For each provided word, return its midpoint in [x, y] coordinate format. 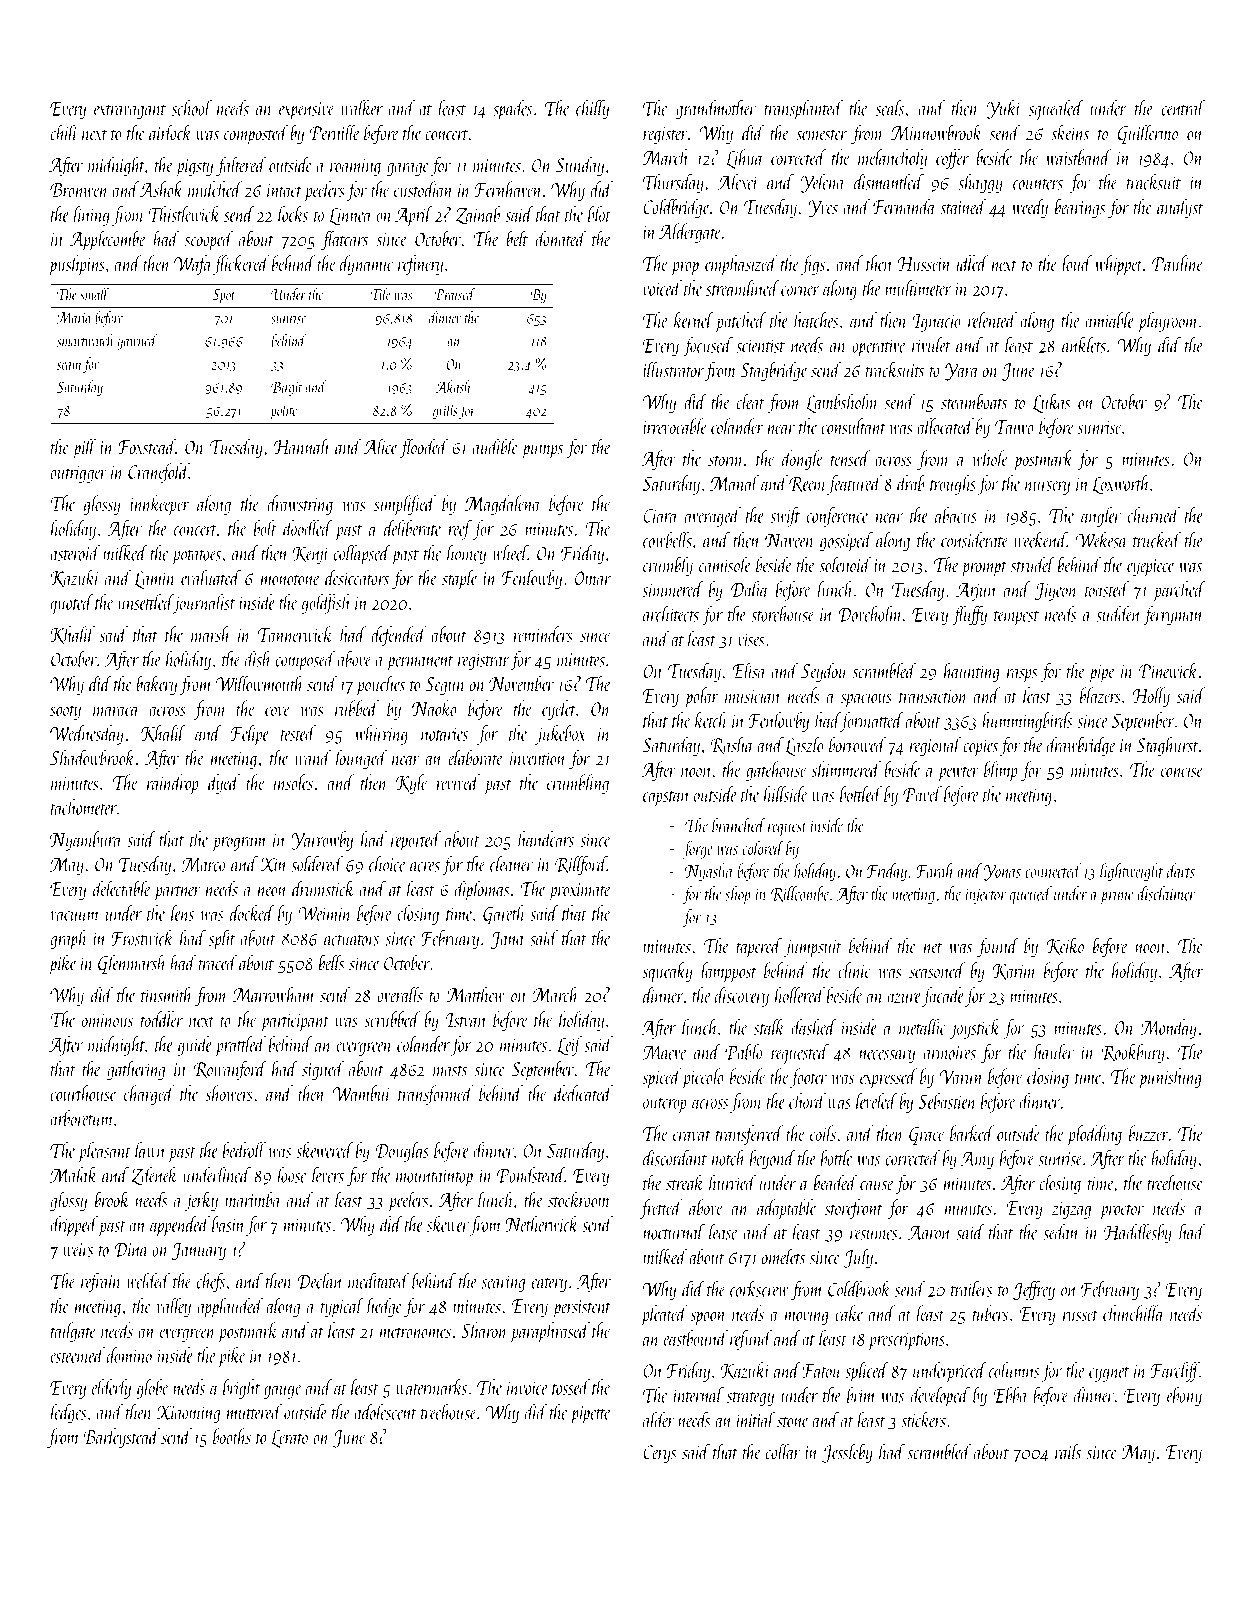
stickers [923, 1419]
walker [362, 108]
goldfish [326, 604]
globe [153, 1389]
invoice [527, 1388]
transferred [749, 1135]
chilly [592, 110]
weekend [1040, 540]
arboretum [82, 1118]
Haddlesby [1138, 1234]
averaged [713, 517]
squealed [1056, 110]
